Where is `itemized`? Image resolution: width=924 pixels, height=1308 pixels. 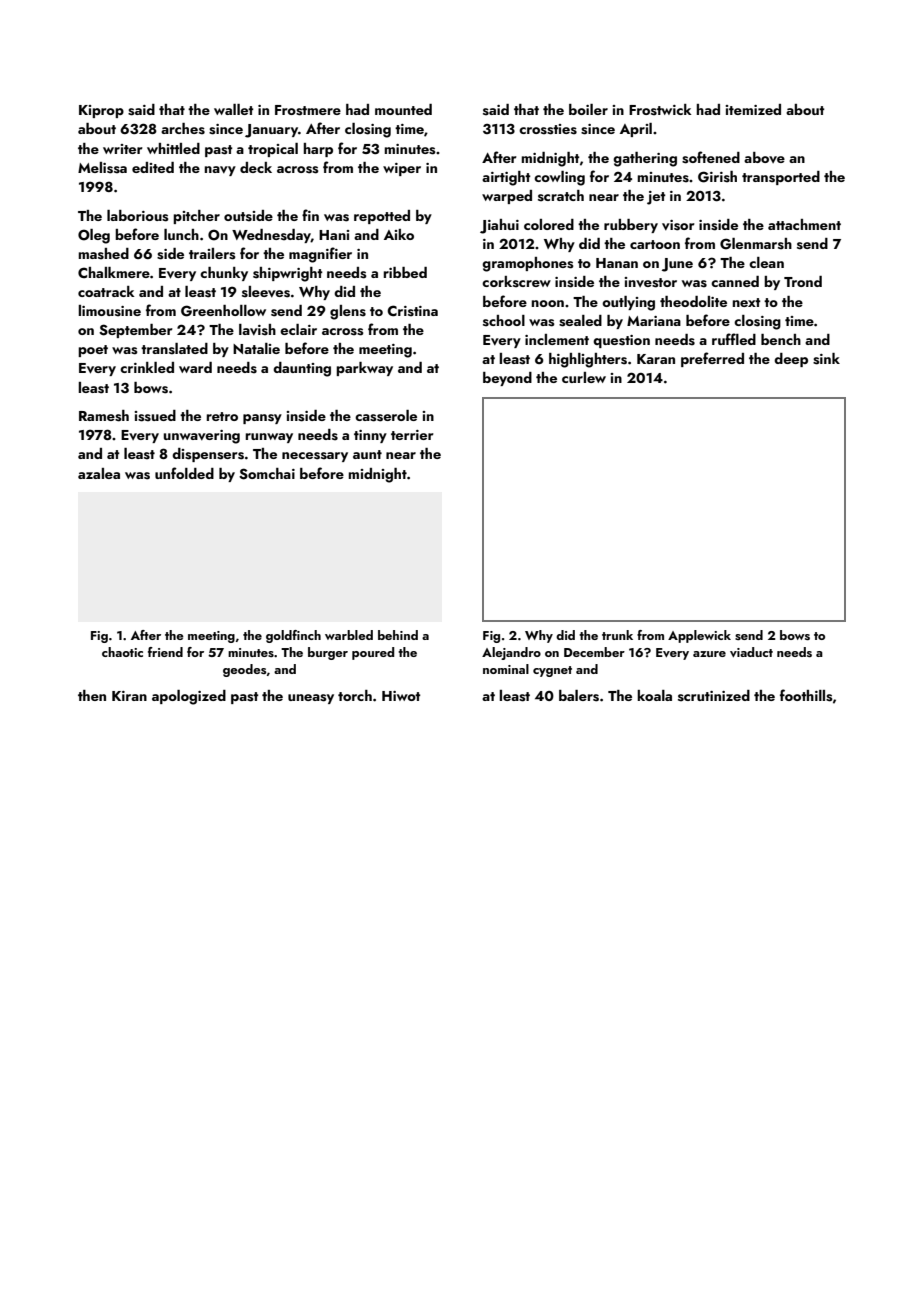 itemized is located at coordinates (753, 109).
